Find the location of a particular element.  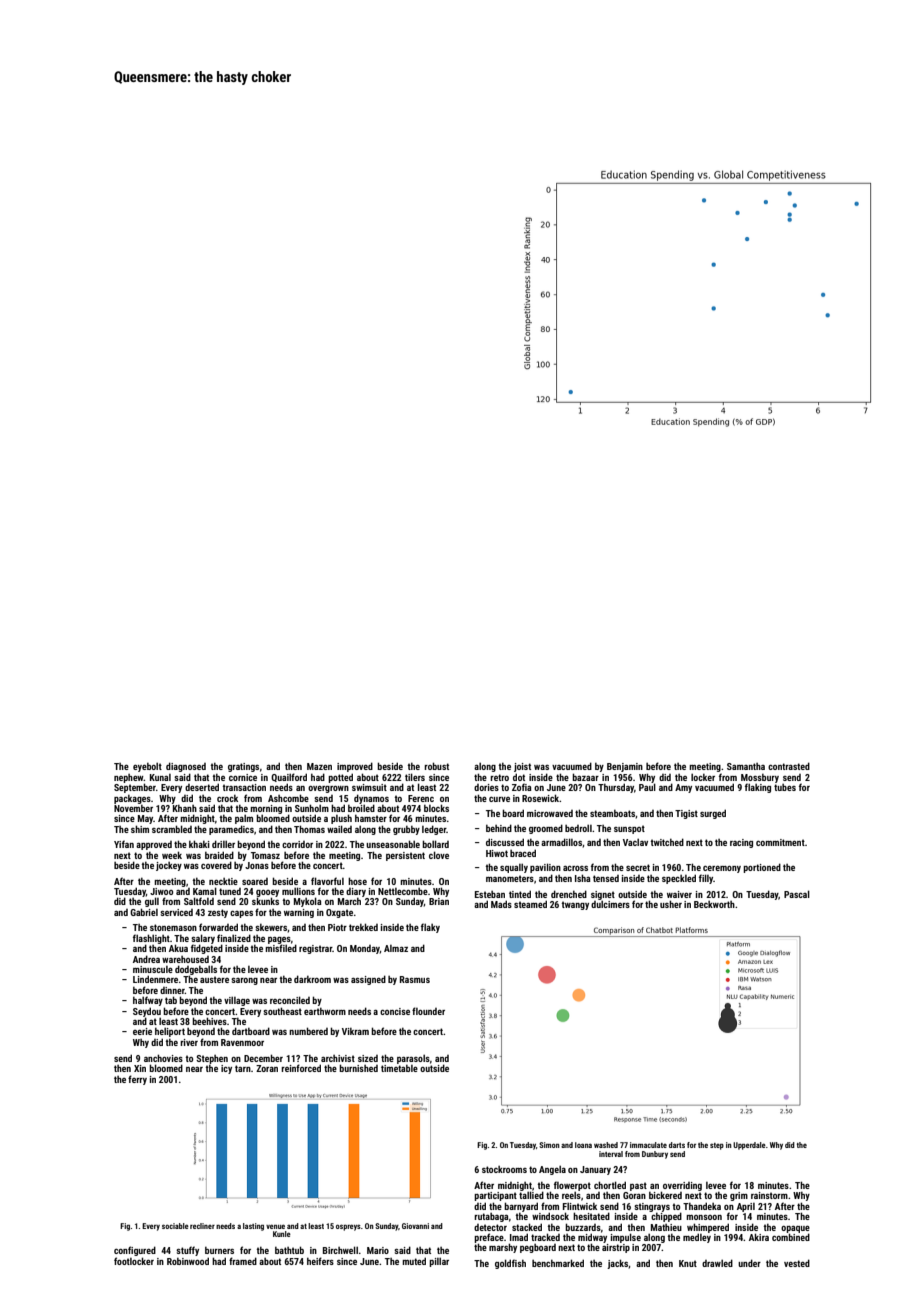

Kunle is located at coordinates (282, 1234).
